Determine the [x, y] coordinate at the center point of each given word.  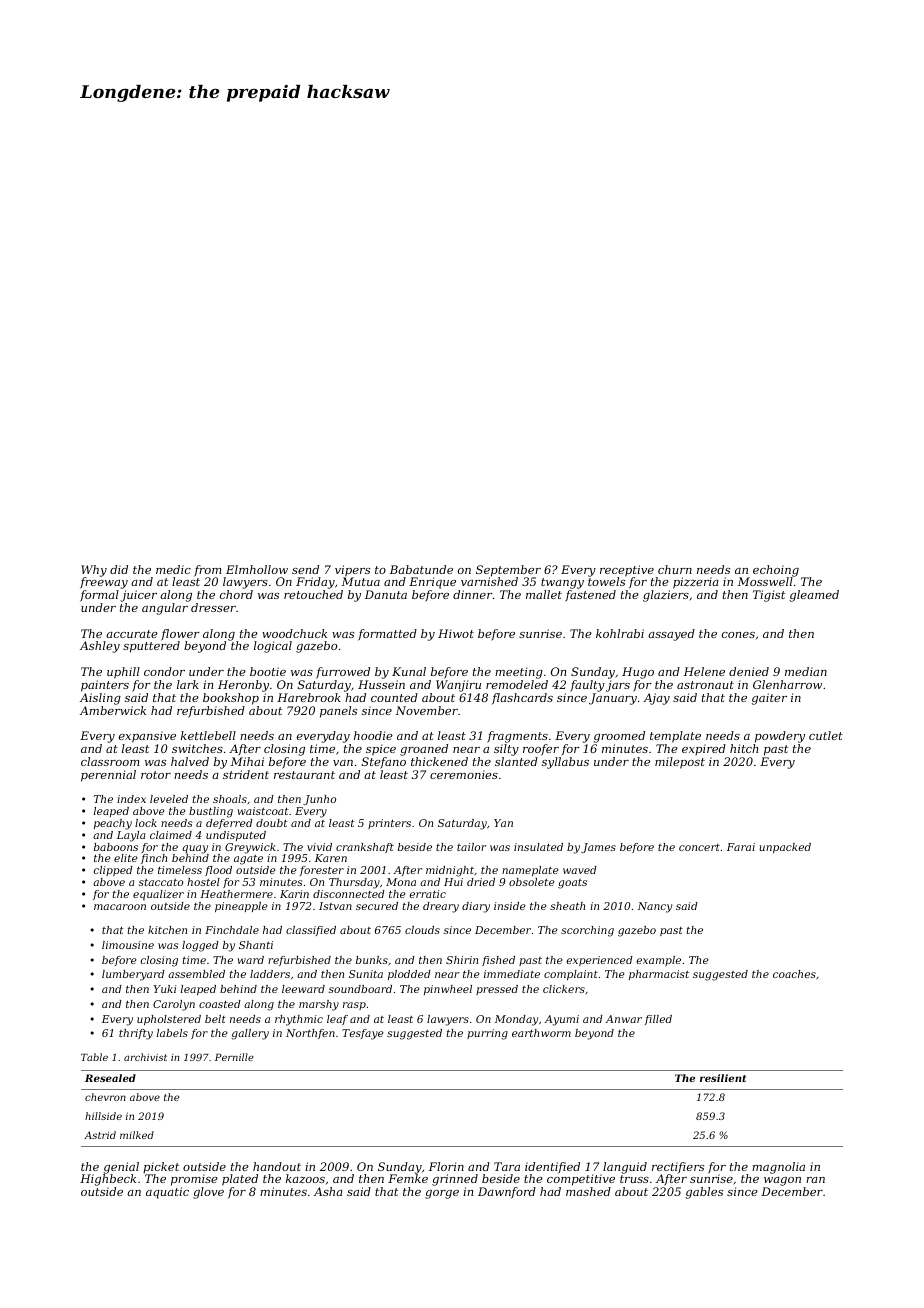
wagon [782, 1181]
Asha [328, 1191]
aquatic [167, 1193]
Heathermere [236, 894]
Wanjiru [458, 686]
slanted [516, 761]
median [806, 671]
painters [105, 686]
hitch [744, 748]
